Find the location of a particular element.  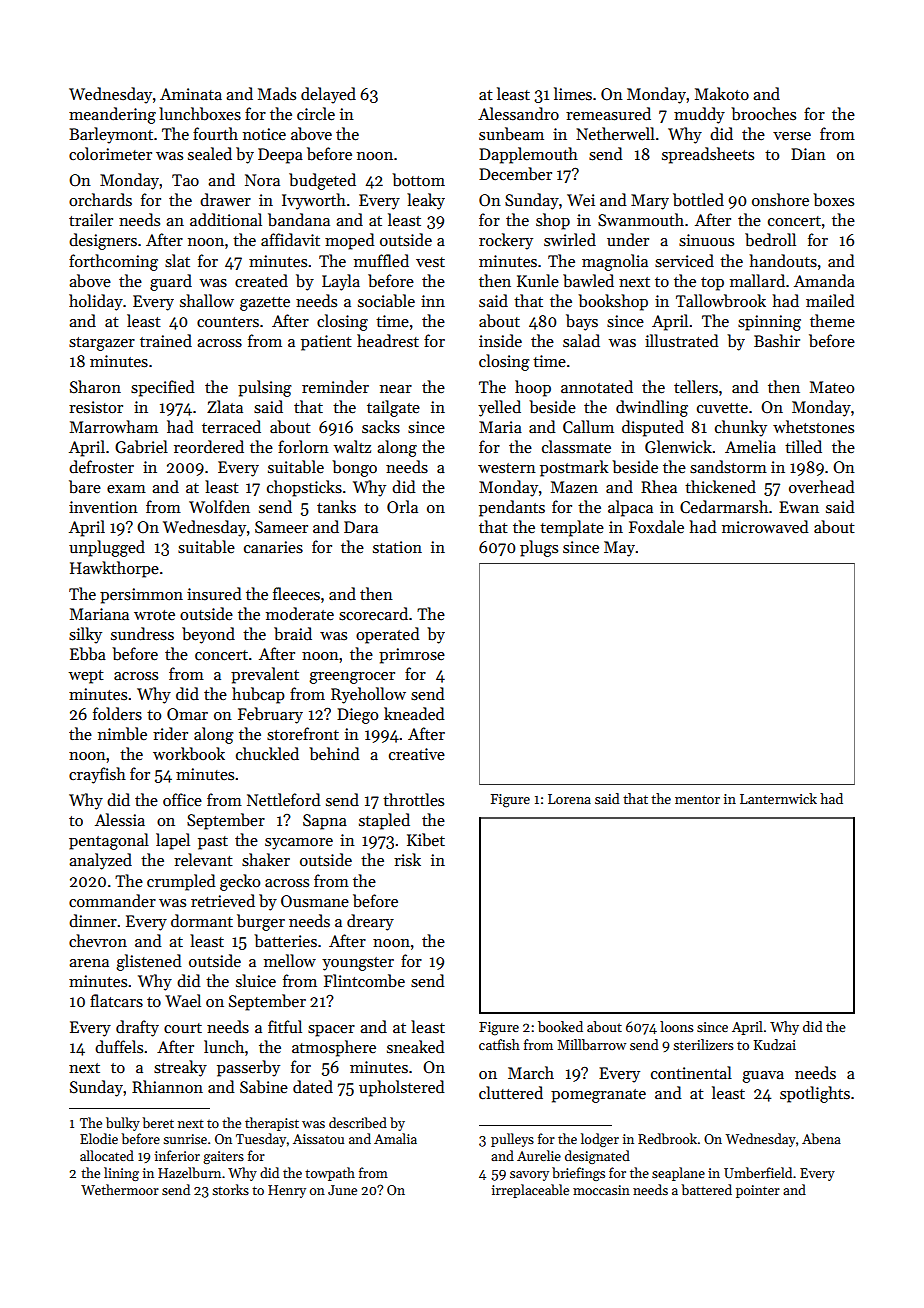

duffels is located at coordinates (119, 1046).
